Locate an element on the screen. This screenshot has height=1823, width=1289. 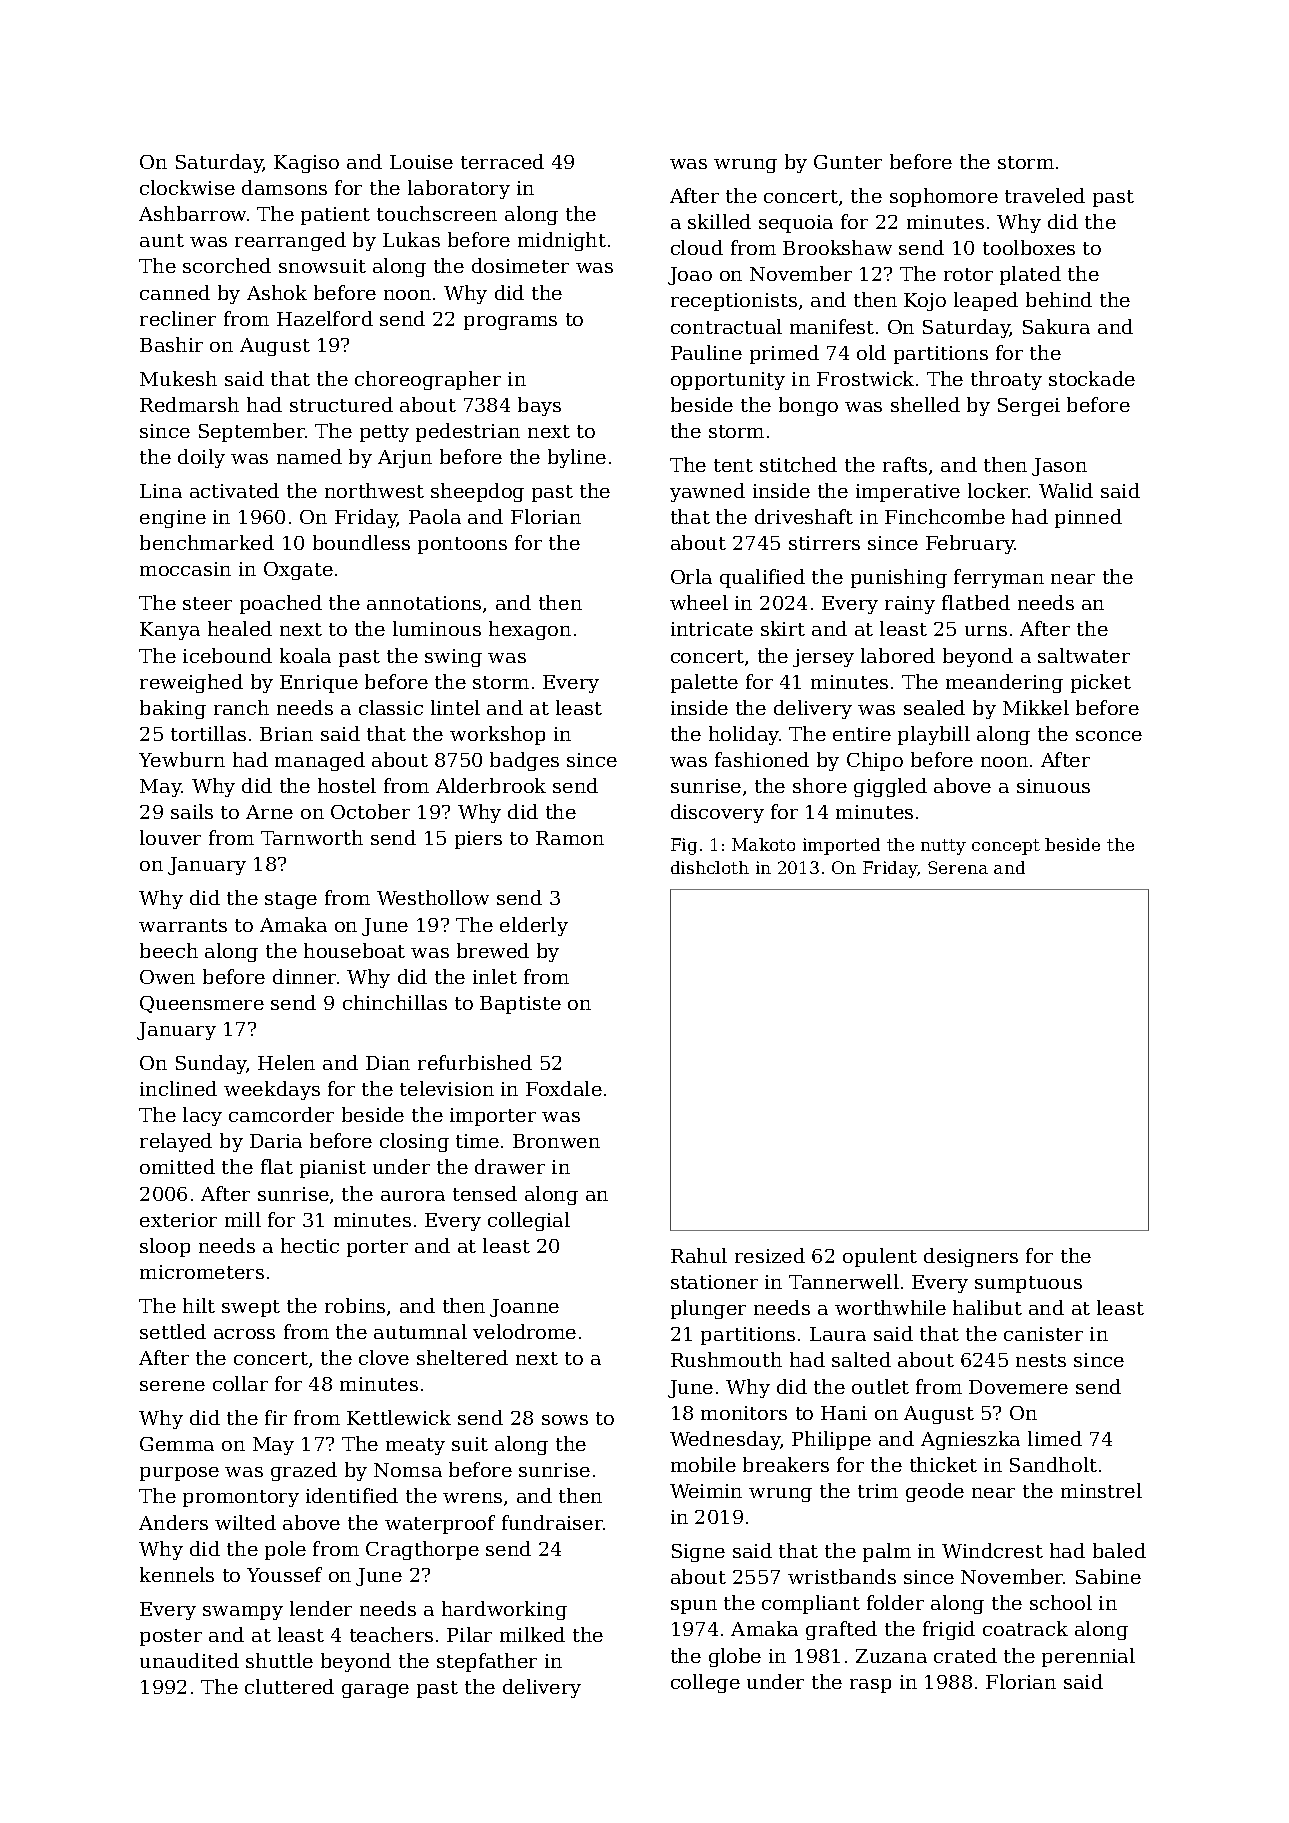
sophomore is located at coordinates (944, 197).
